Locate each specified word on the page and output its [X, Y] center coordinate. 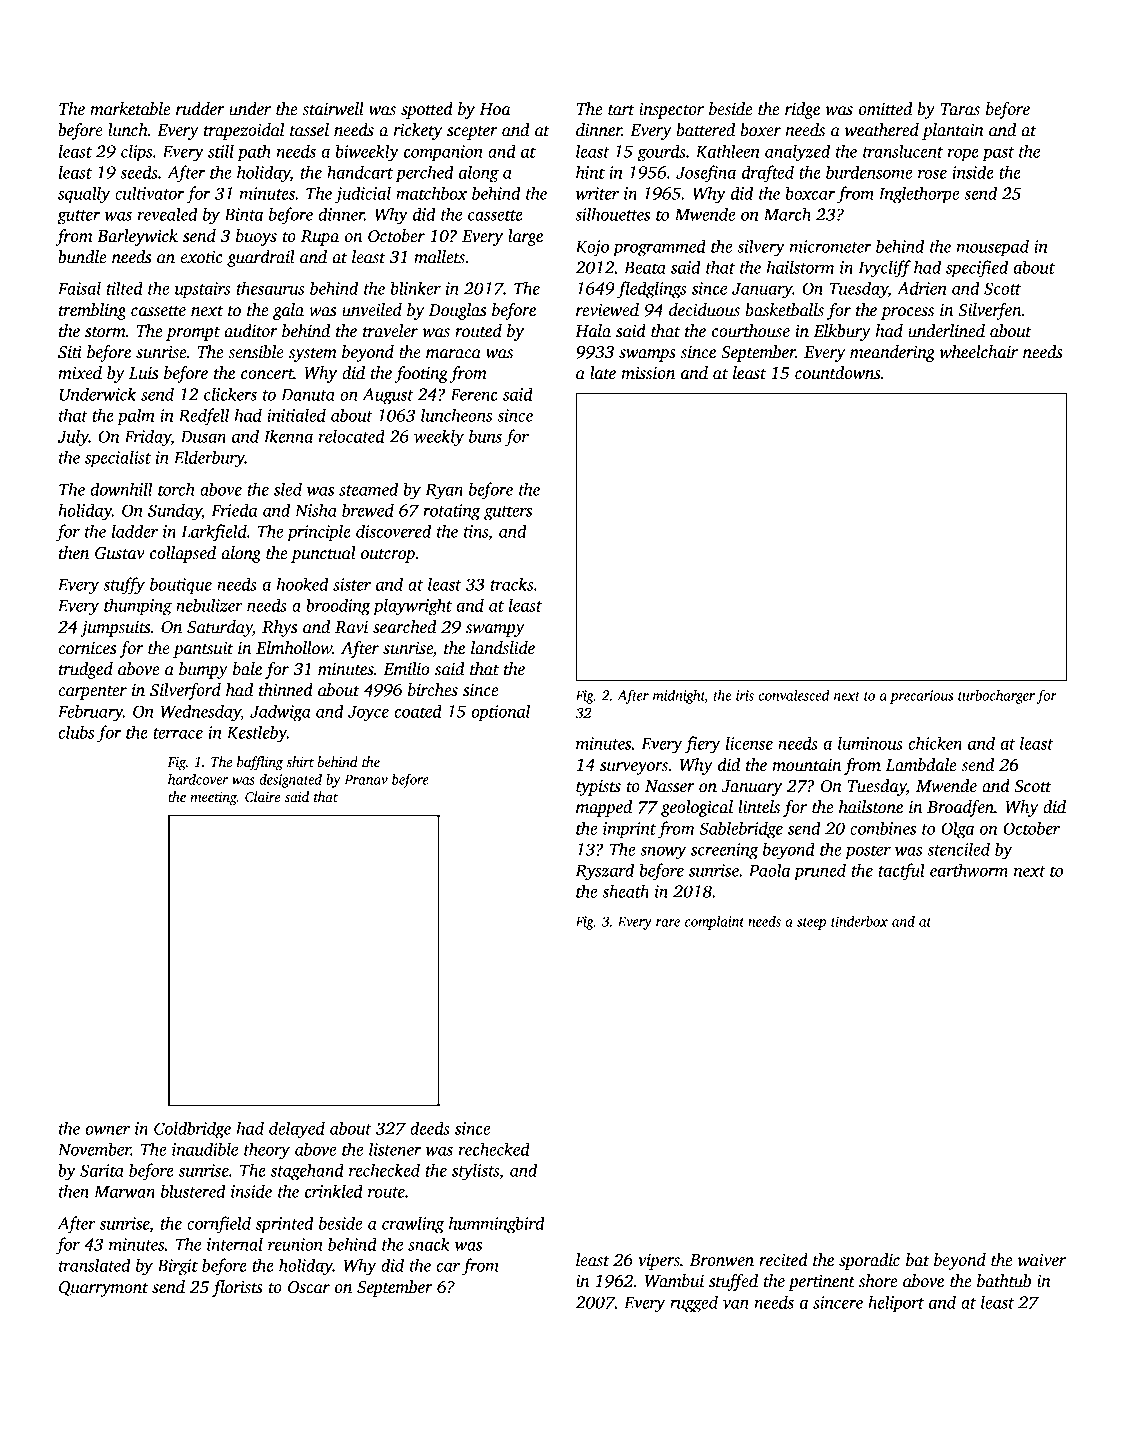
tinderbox [859, 921]
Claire [263, 796]
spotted [427, 110]
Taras [960, 109]
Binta [243, 214]
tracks [512, 584]
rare [668, 923]
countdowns [838, 373]
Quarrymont [103, 1289]
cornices [87, 648]
